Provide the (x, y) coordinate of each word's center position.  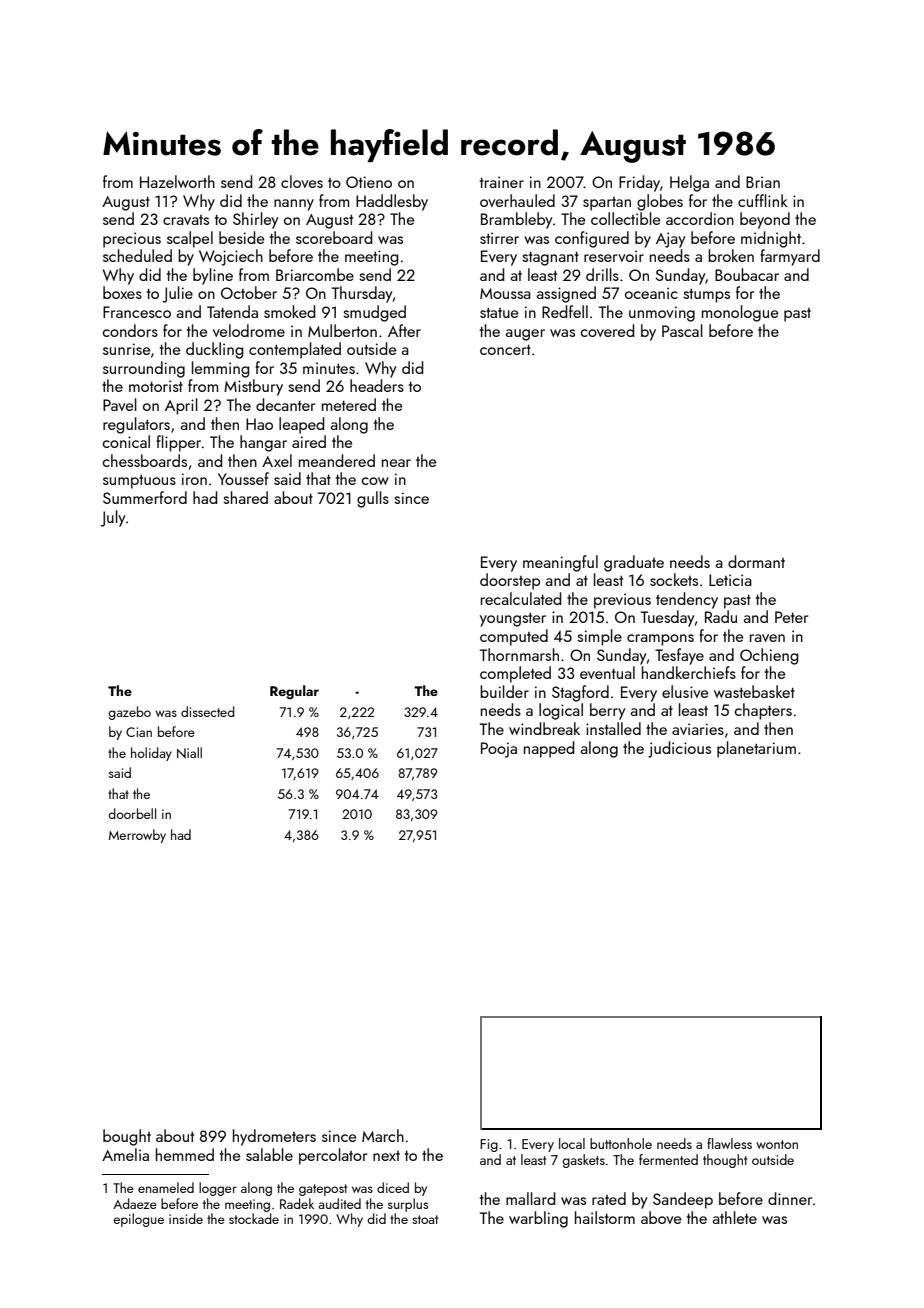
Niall (189, 753)
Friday (639, 183)
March (383, 1135)
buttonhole (621, 1143)
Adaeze (135, 1203)
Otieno (369, 182)
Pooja (499, 750)
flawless (729, 1143)
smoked (290, 311)
